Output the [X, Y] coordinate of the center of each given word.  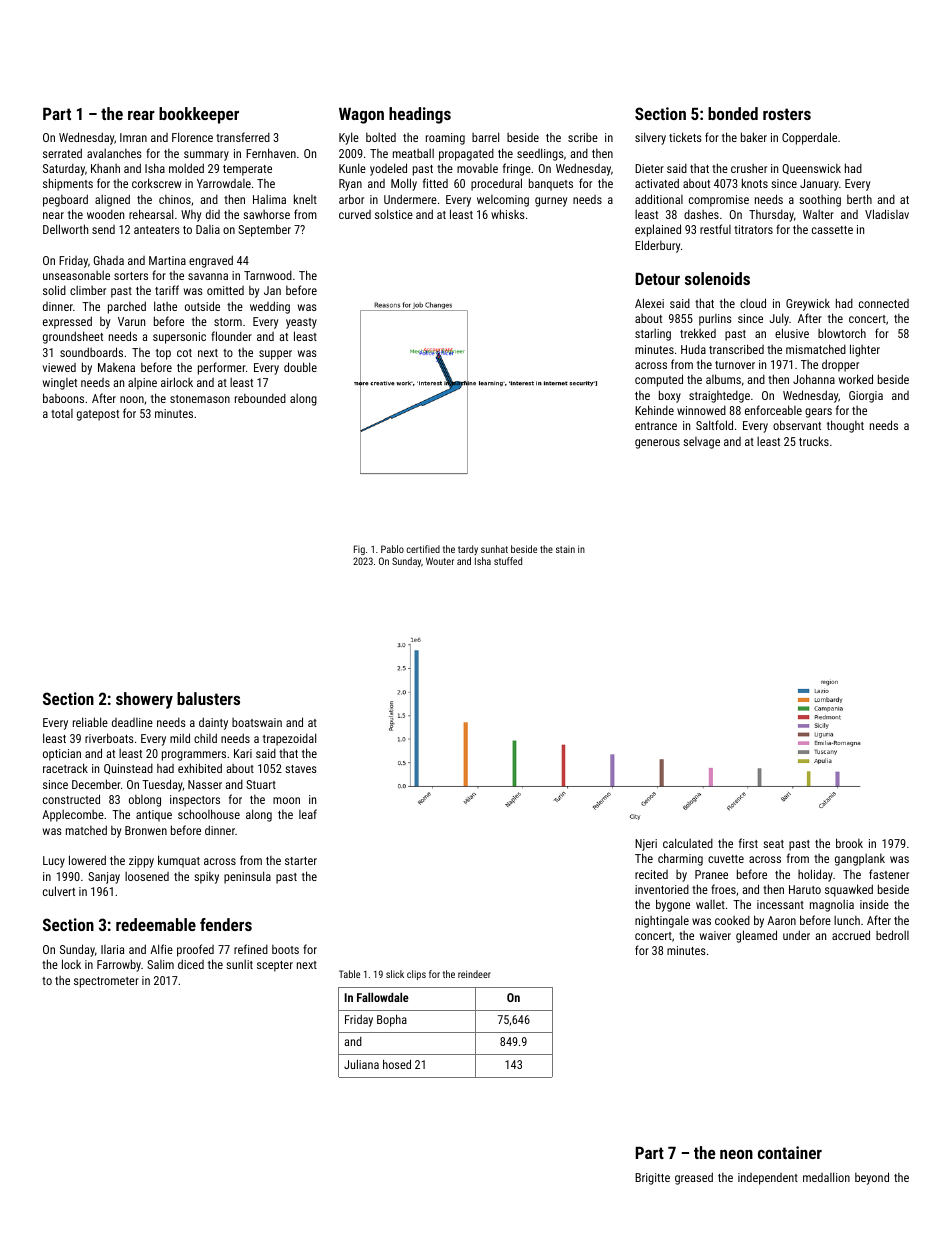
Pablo [392, 549]
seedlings [540, 154]
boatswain [257, 722]
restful [715, 229]
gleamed [756, 936]
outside [202, 306]
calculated [688, 843]
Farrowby [119, 965]
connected [884, 303]
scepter [275, 966]
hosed [397, 1064]
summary [206, 156]
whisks [508, 214]
